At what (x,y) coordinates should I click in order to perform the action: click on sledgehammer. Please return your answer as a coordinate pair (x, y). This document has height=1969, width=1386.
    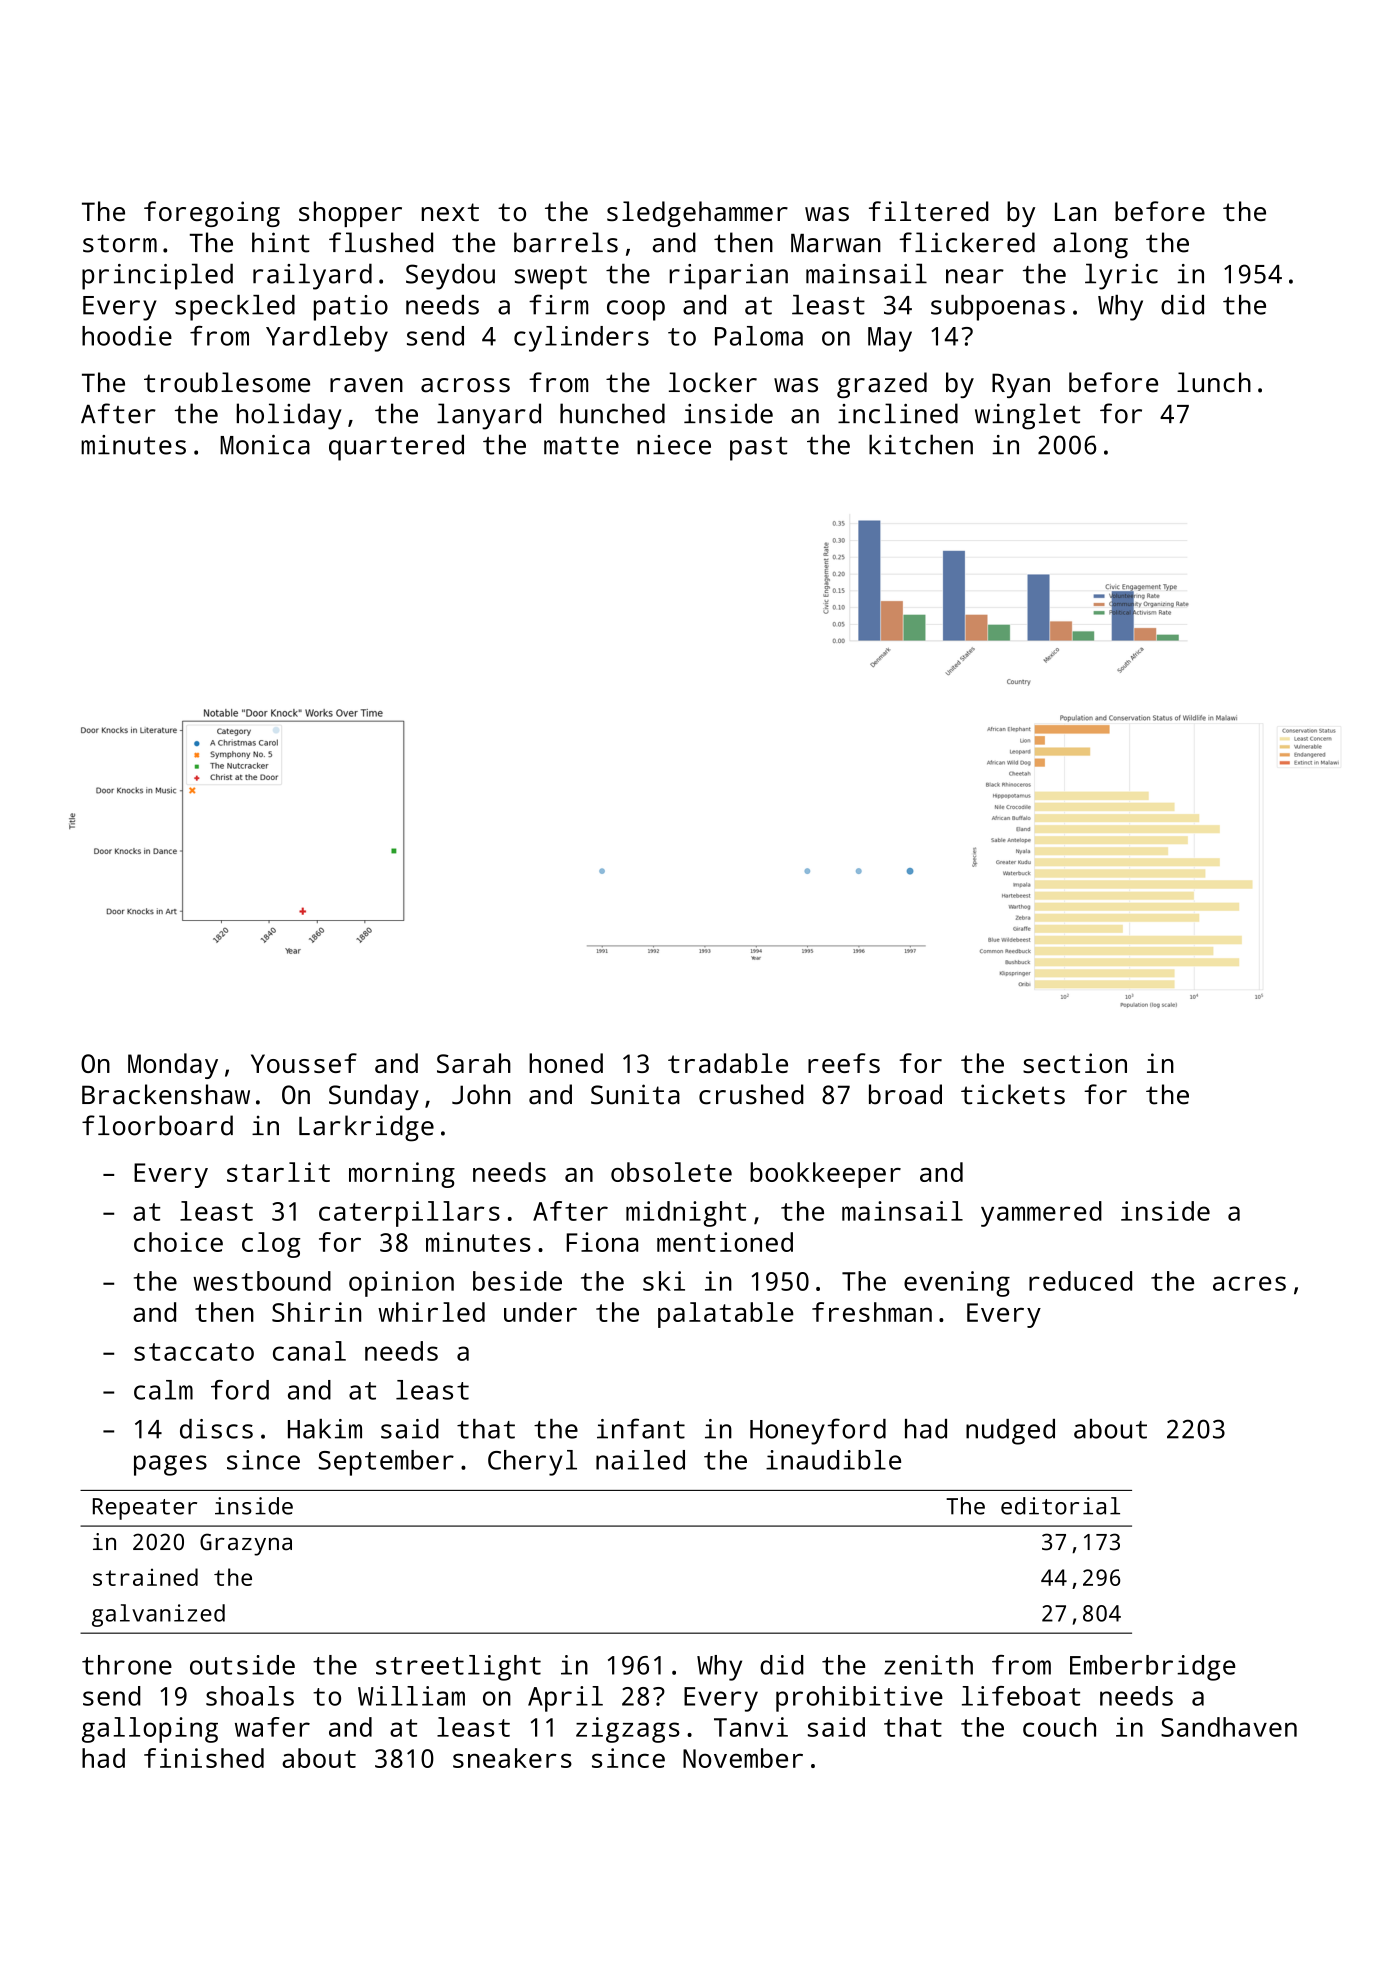
    Looking at the image, I should click on (697, 214).
